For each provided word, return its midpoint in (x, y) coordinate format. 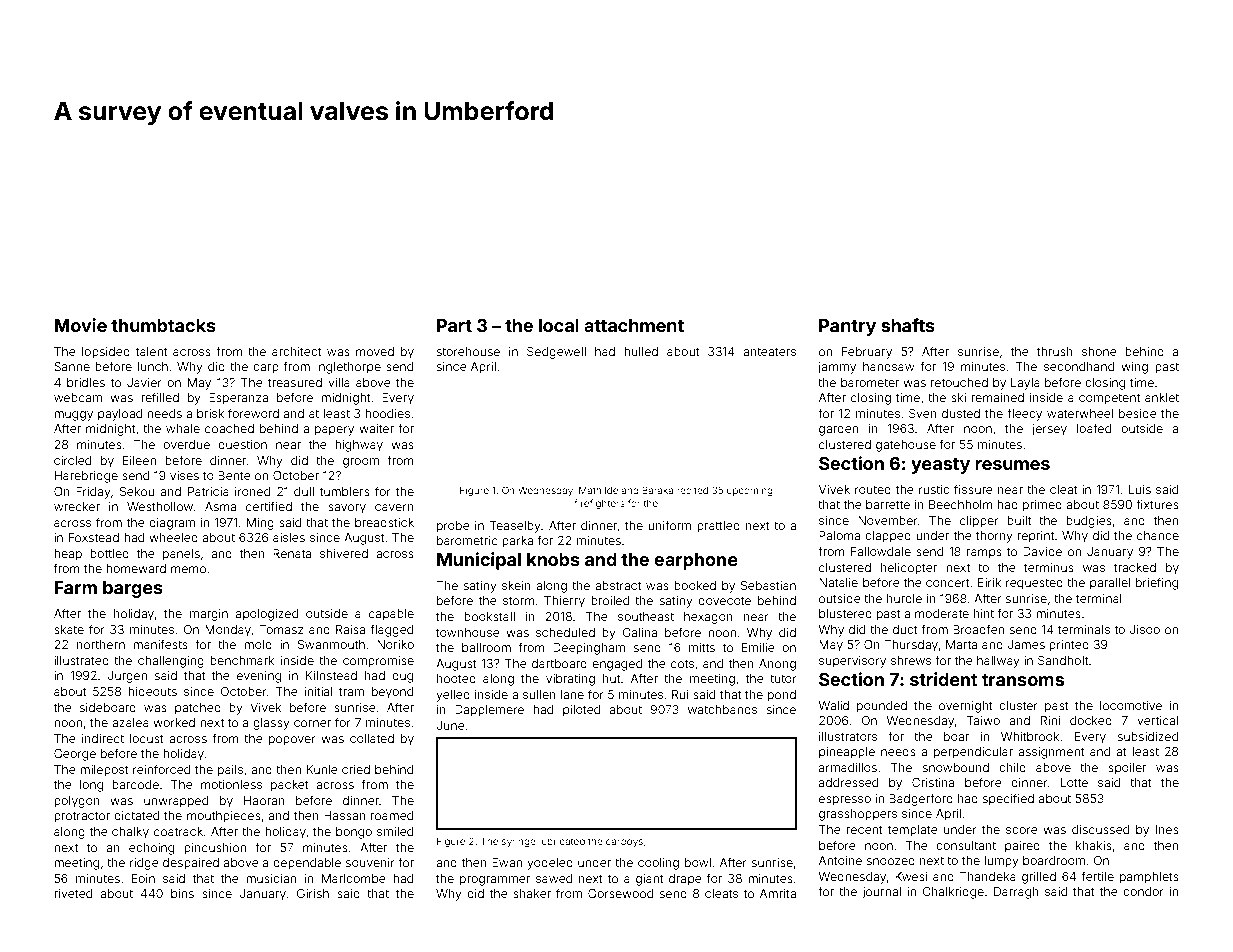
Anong (777, 665)
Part (454, 325)
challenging (171, 662)
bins (182, 893)
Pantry (847, 327)
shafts (908, 325)
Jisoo (1145, 629)
